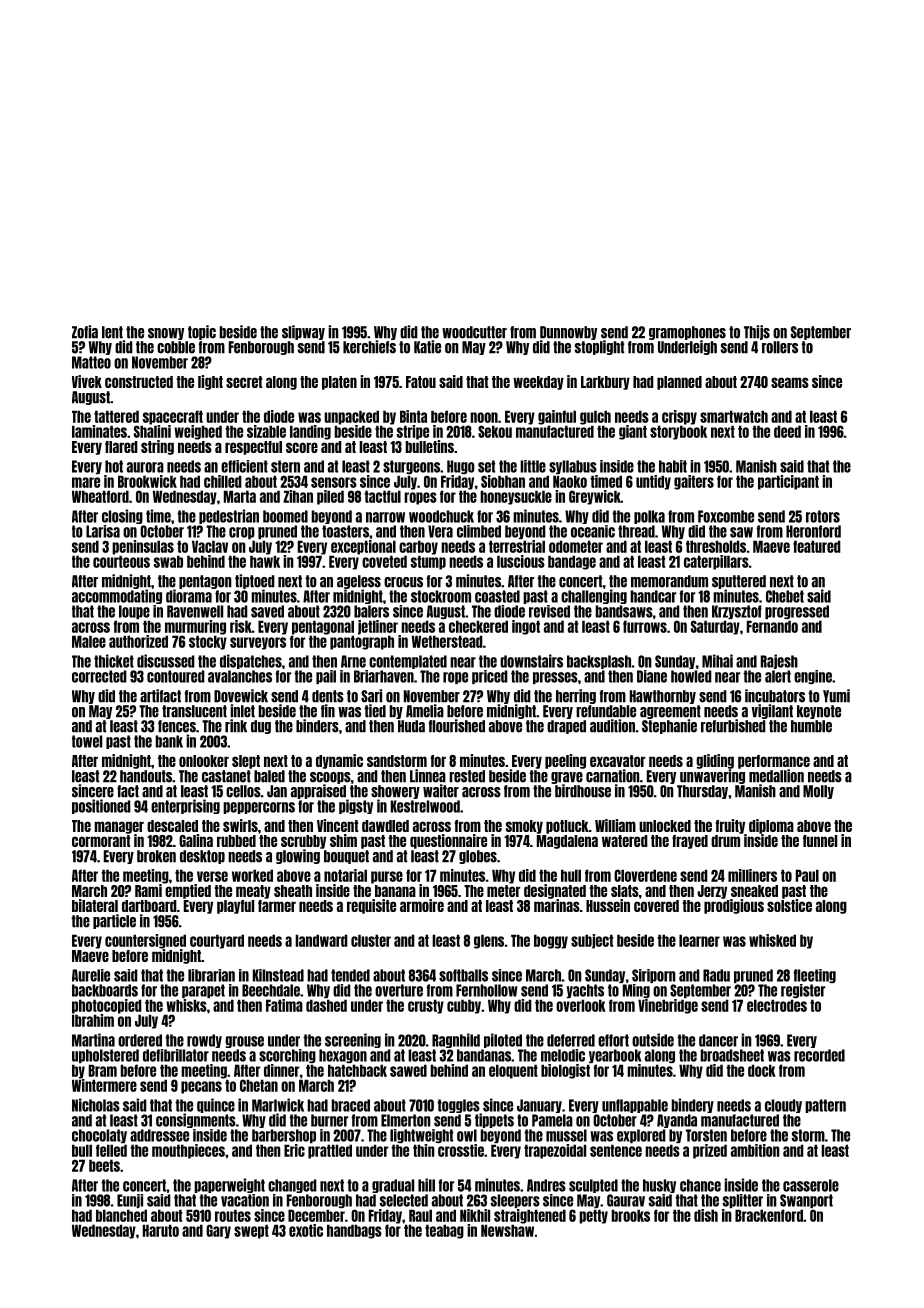 The image size is (924, 1308). I want to click on Ibrahim, so click(93, 1020).
